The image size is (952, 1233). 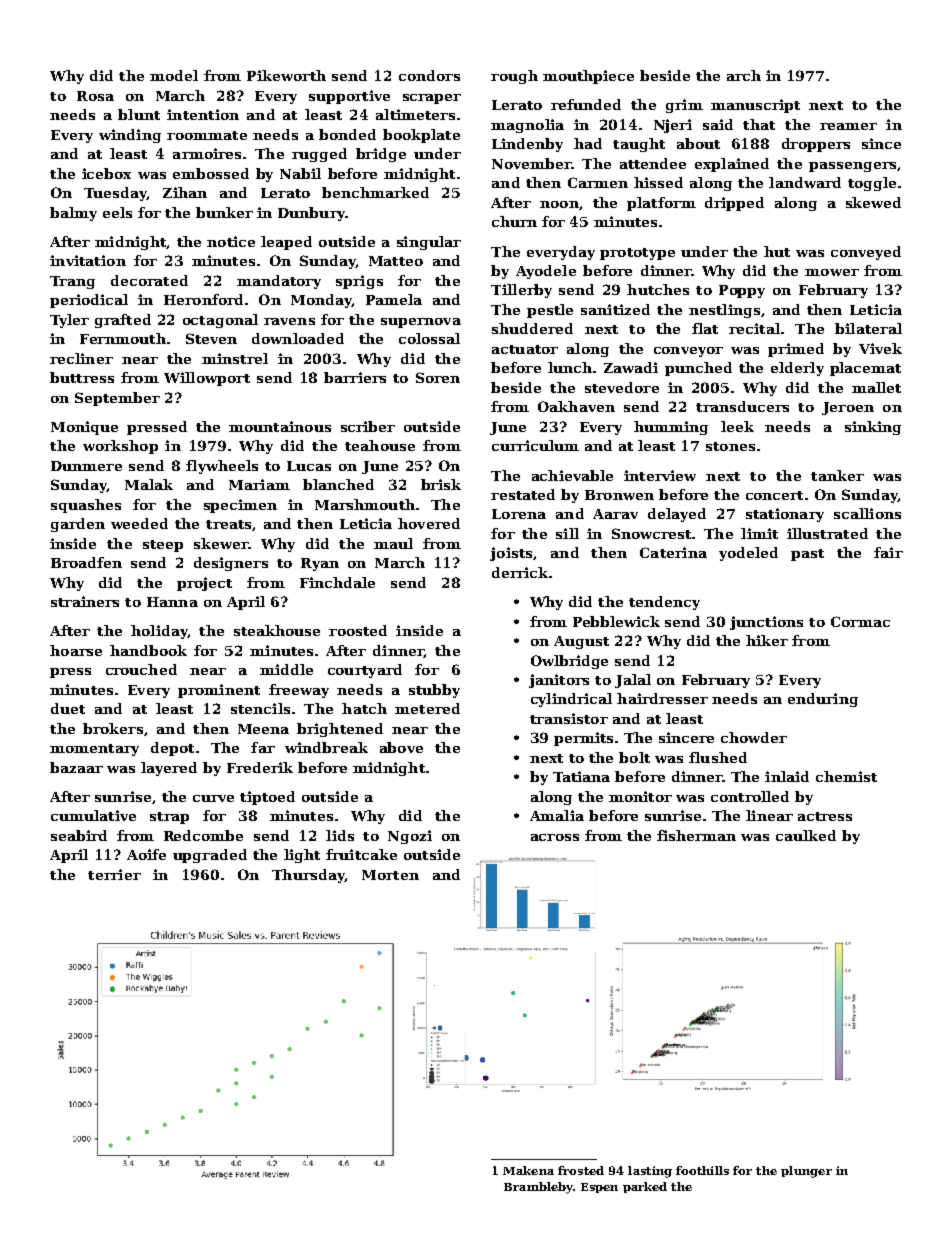 I want to click on Zihan, so click(x=185, y=192).
